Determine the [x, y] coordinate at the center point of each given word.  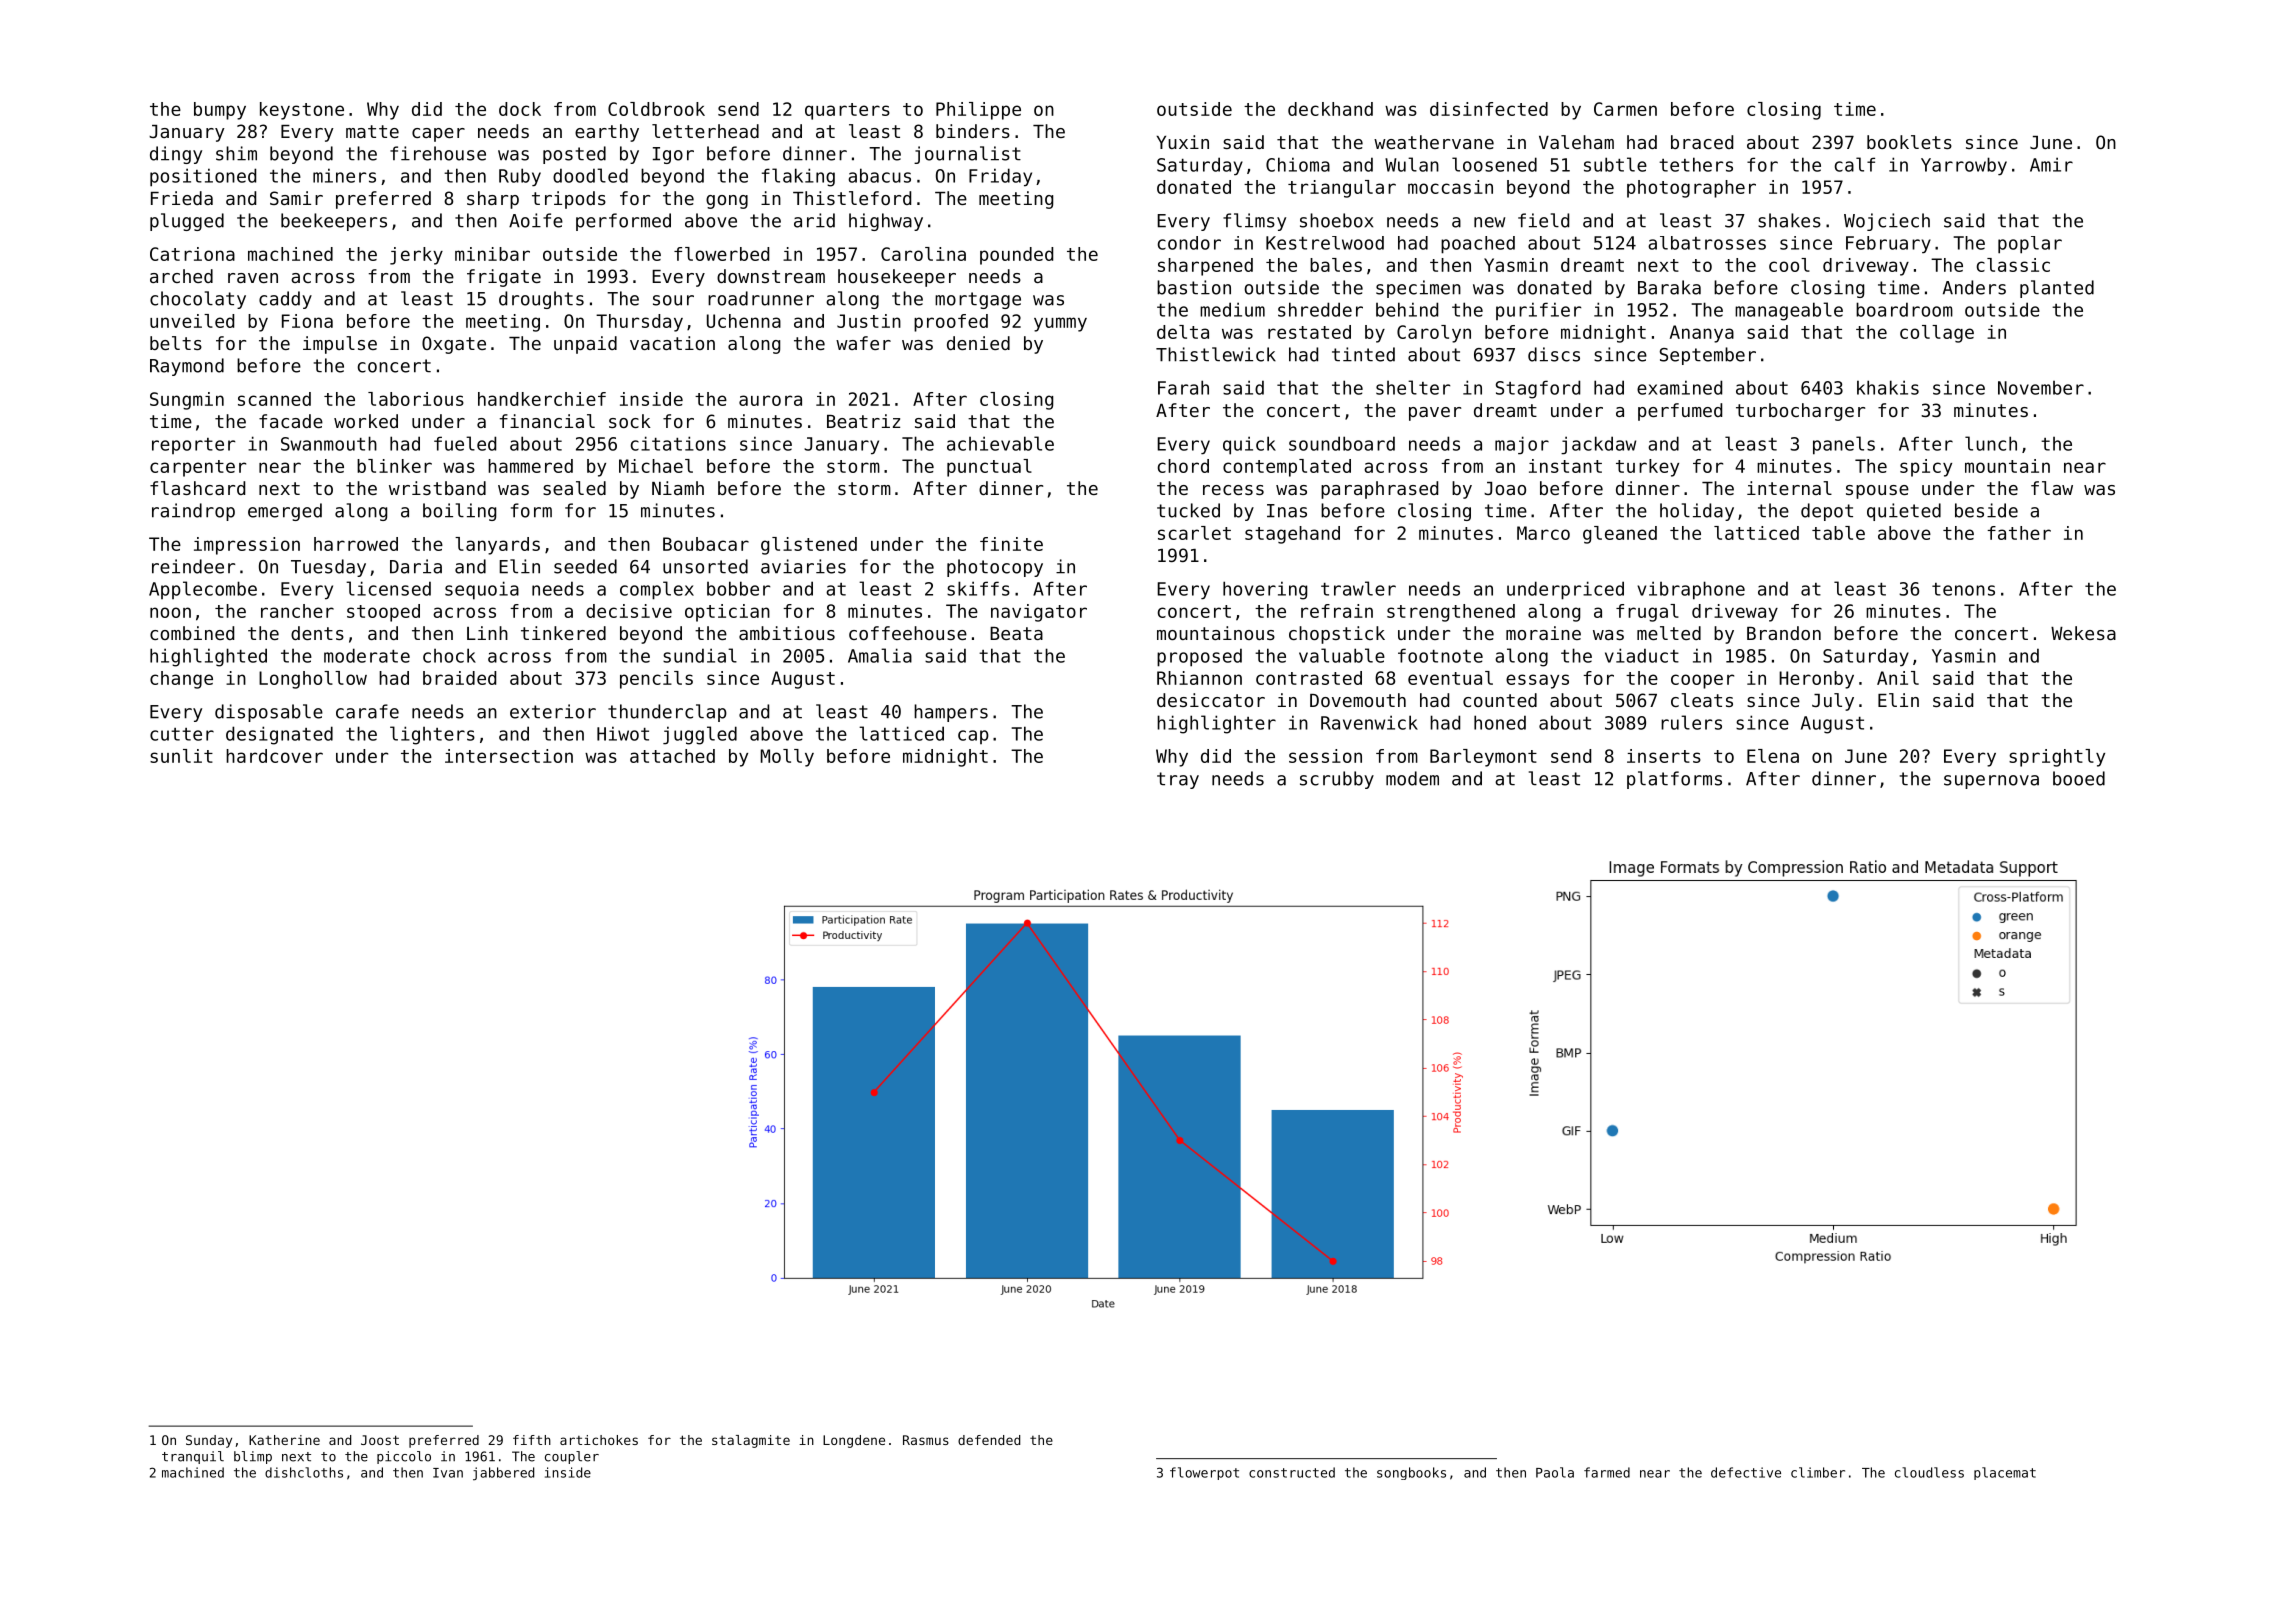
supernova [1991, 782]
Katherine [284, 1440]
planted [2057, 289]
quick [1249, 445]
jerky [416, 256]
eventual [1450, 678]
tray [1178, 780]
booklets [1909, 142]
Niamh [678, 488]
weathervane [1434, 142]
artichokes [599, 1440]
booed [2079, 778]
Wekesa [2083, 633]
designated [279, 735]
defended [989, 1440]
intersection [509, 756]
